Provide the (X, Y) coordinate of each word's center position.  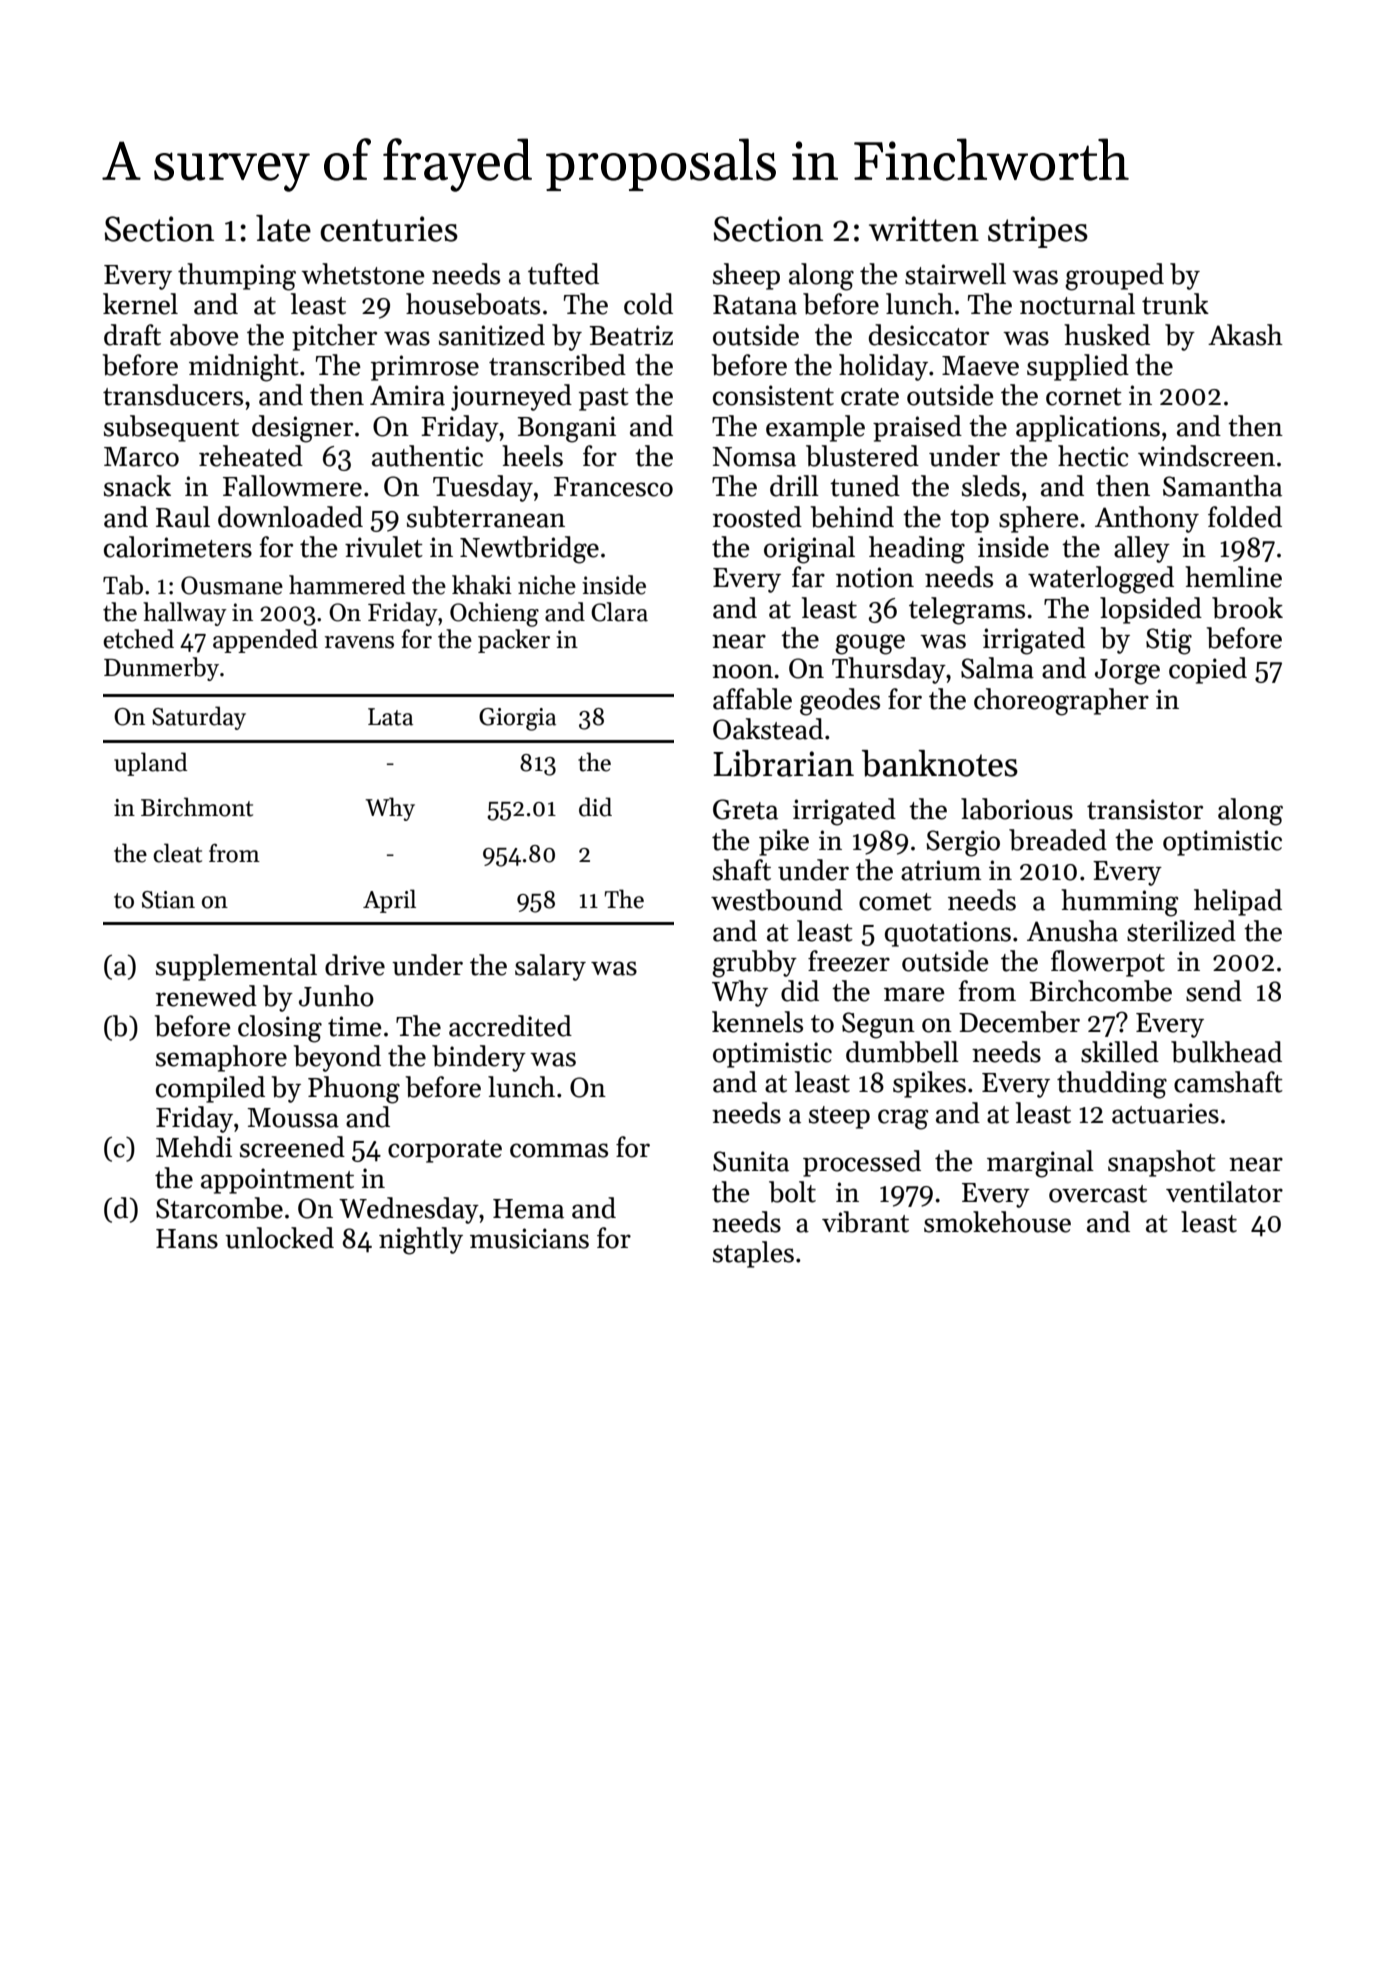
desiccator (929, 335)
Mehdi (194, 1147)
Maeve (980, 366)
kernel (140, 304)
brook (1247, 608)
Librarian (783, 763)
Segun (878, 1025)
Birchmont (197, 807)
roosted (757, 517)
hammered (347, 585)
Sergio (963, 843)
